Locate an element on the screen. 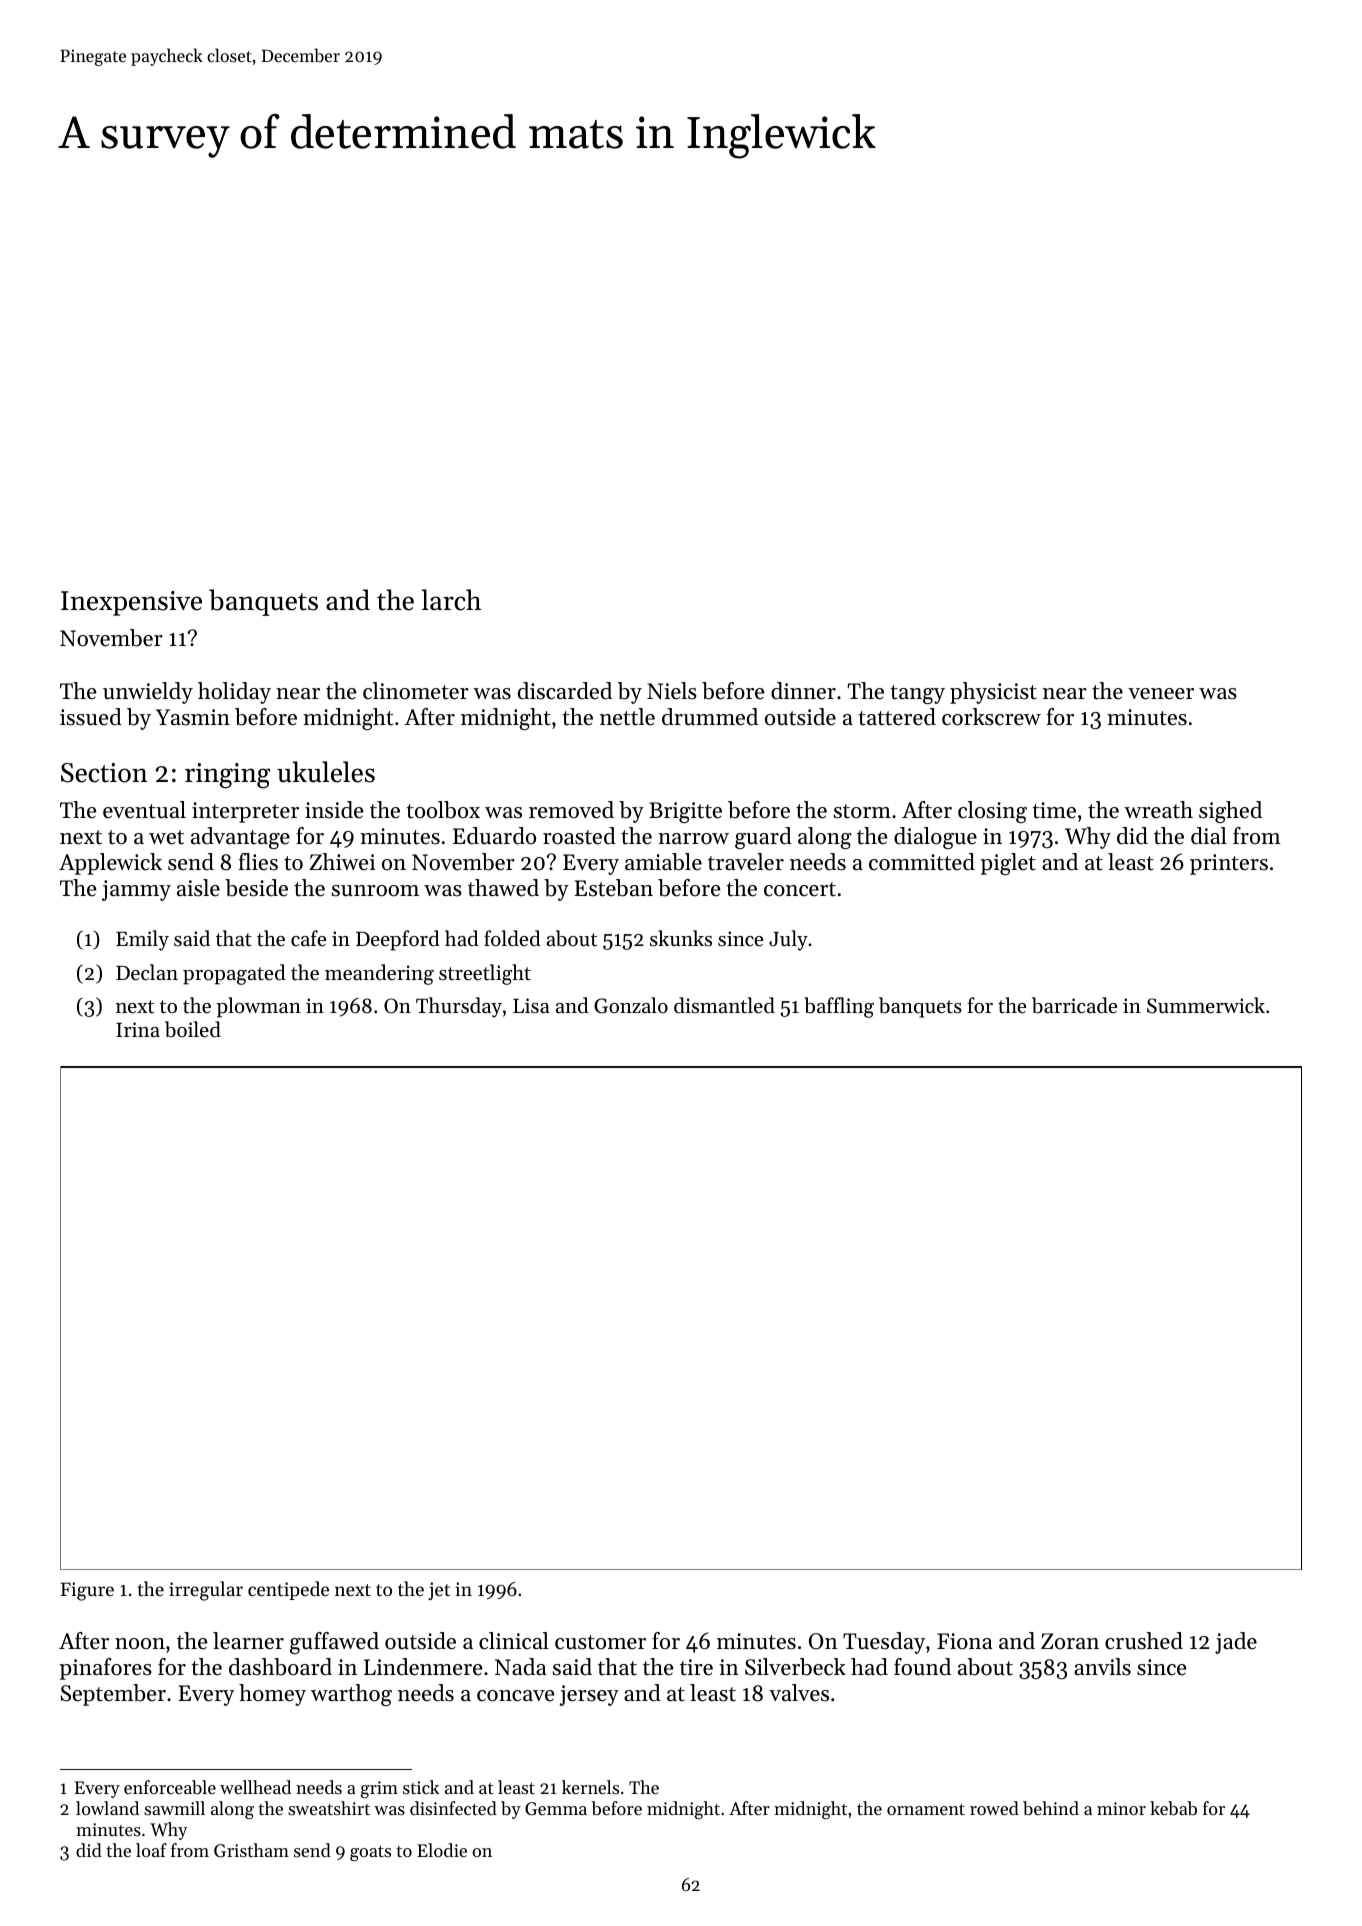  Elodie is located at coordinates (442, 1850).
